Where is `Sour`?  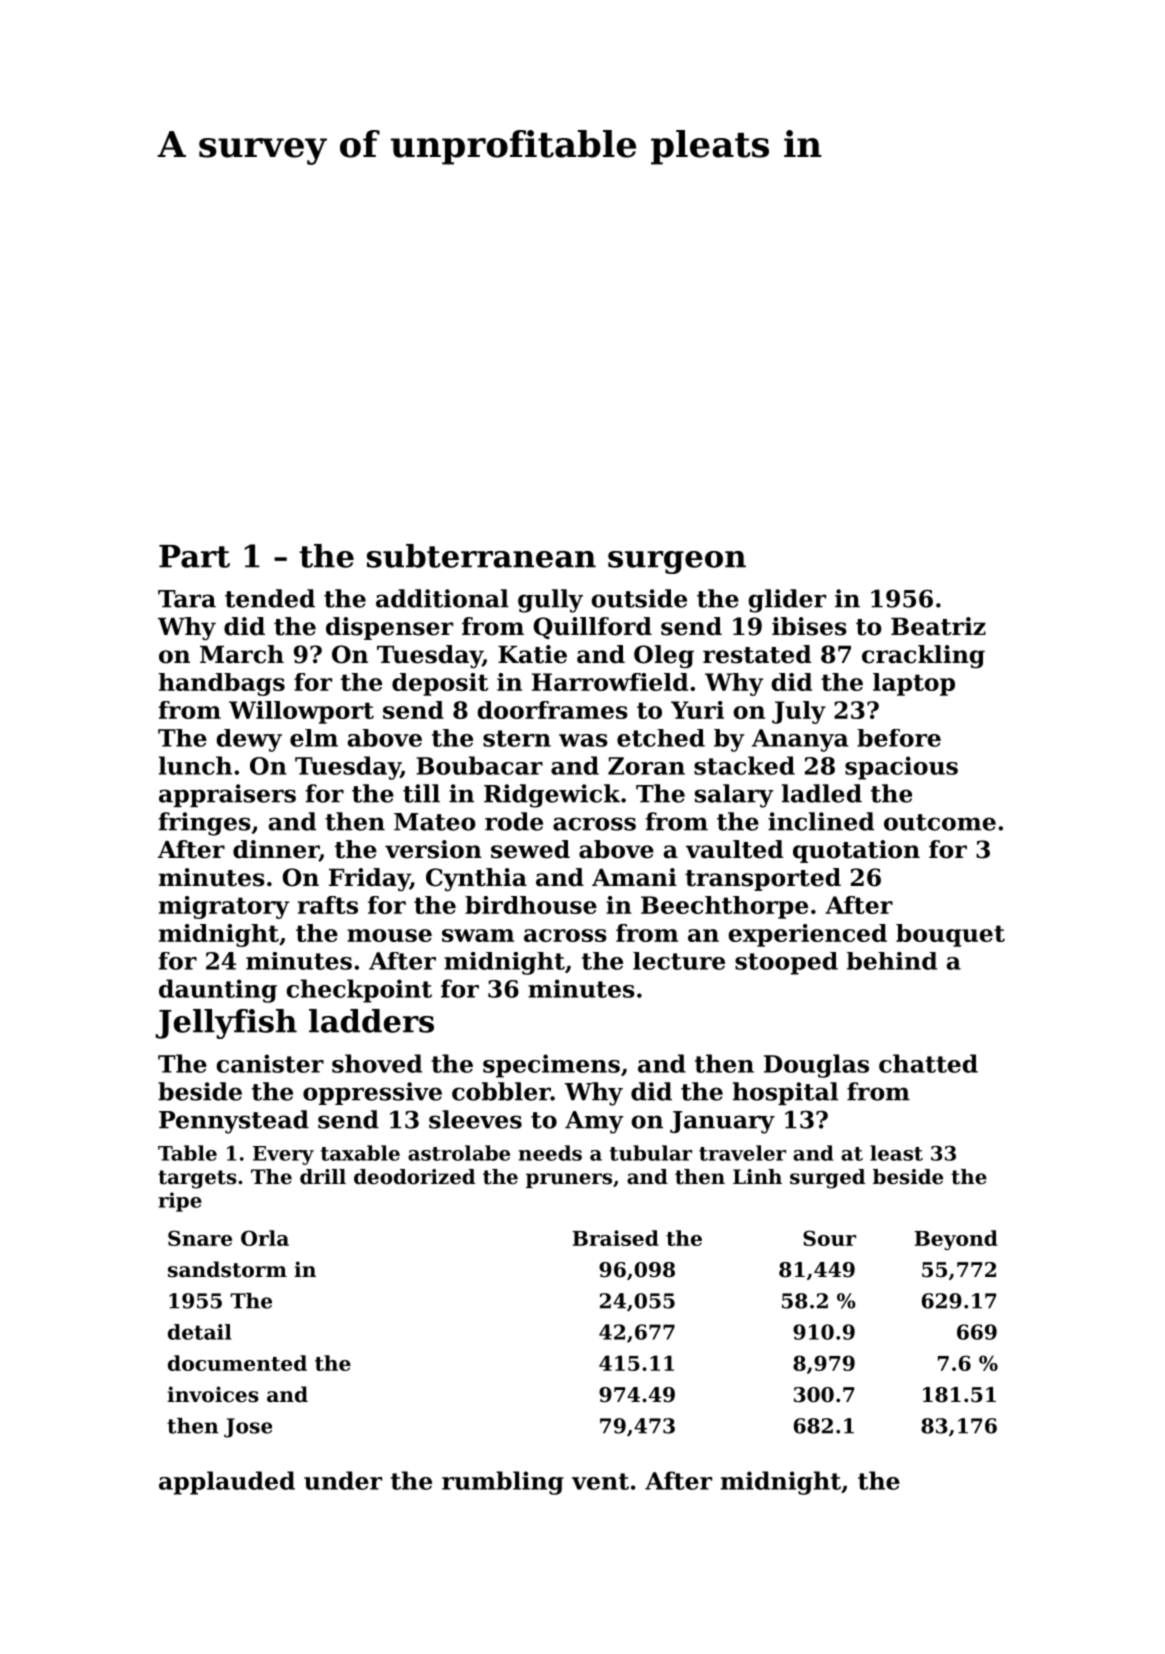
Sour is located at coordinates (829, 1238).
